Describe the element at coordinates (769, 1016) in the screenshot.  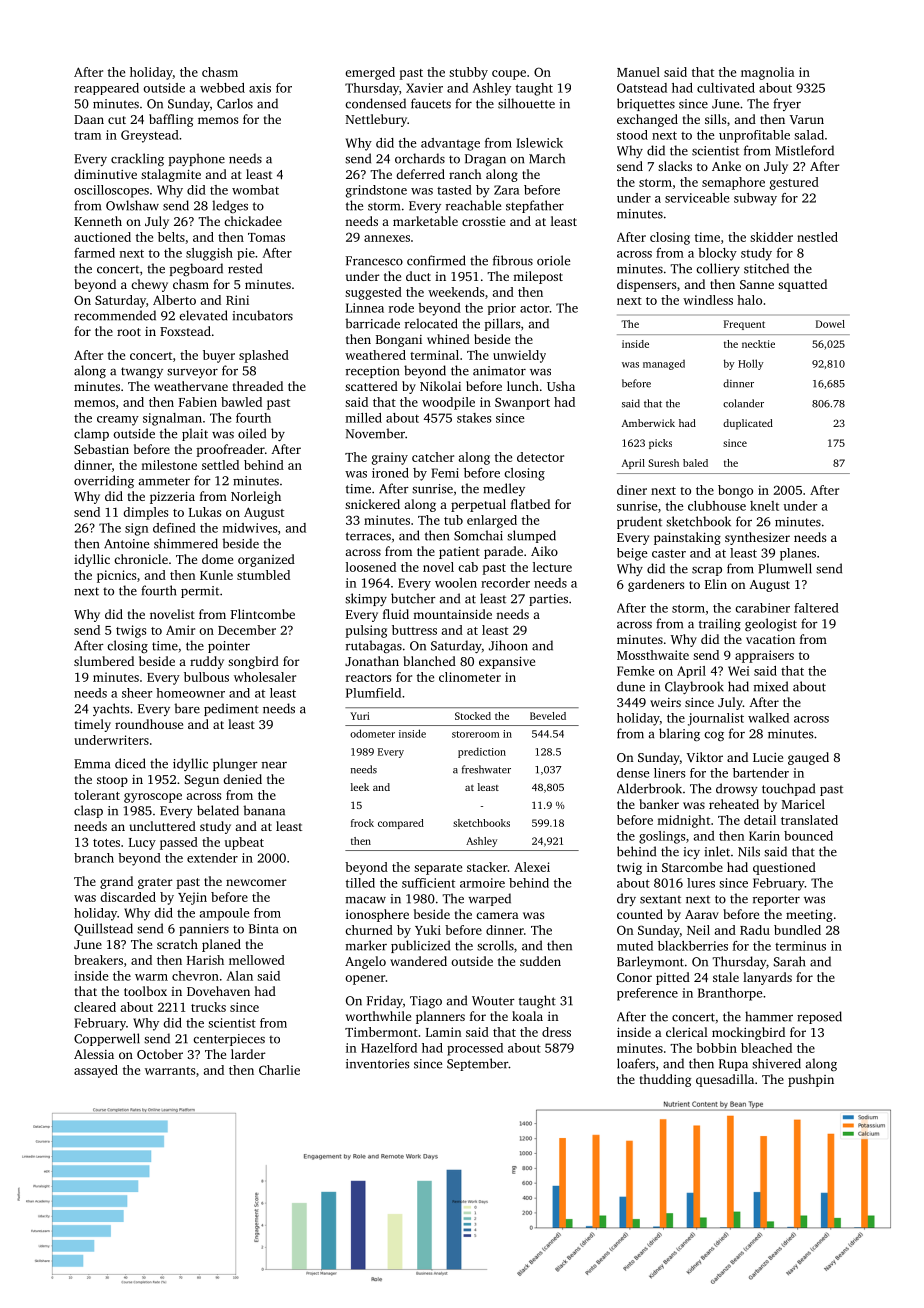
I see `hammer` at that location.
